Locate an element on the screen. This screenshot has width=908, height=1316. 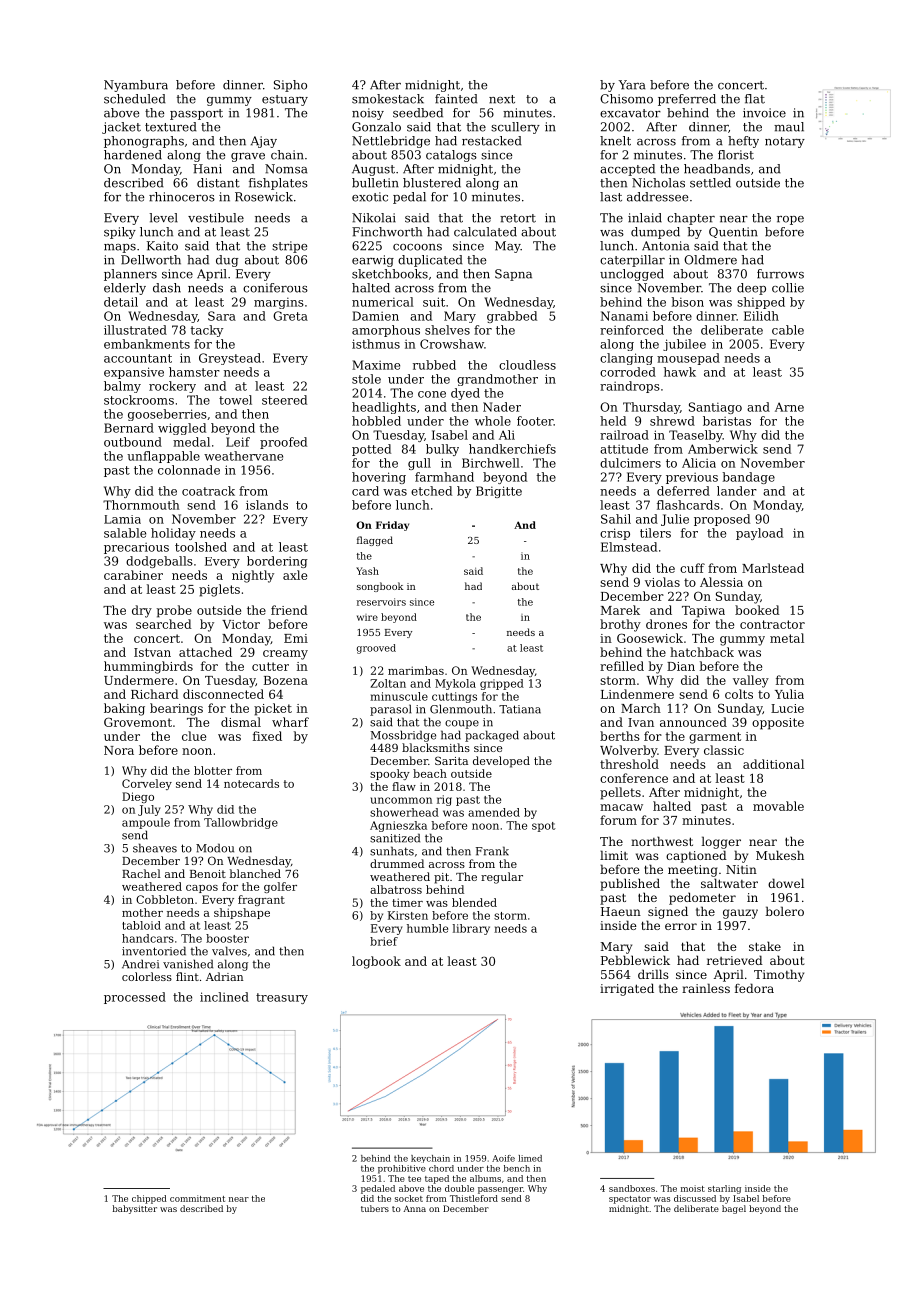
Arne is located at coordinates (789, 407).
